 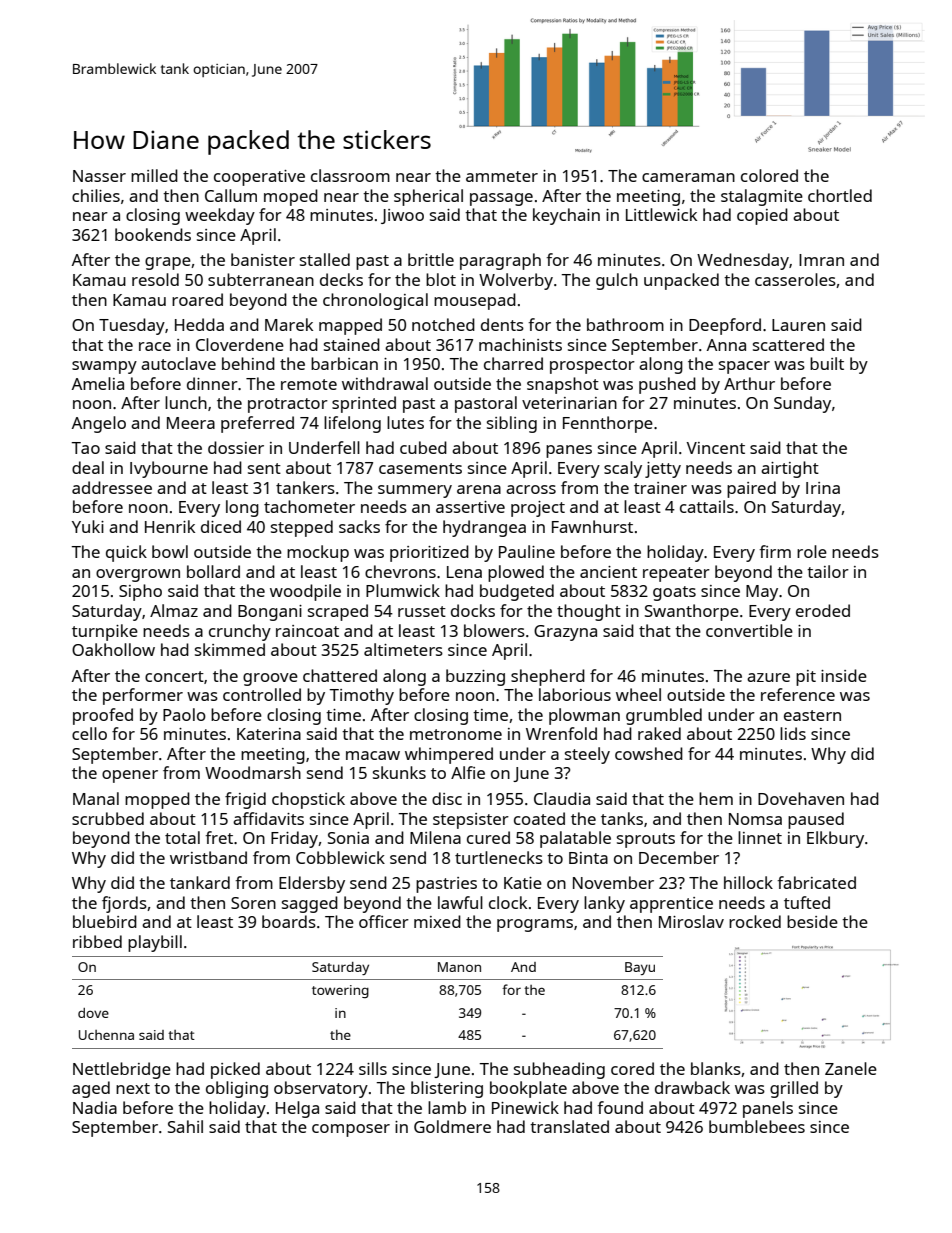 I want to click on composer, so click(x=351, y=1130).
